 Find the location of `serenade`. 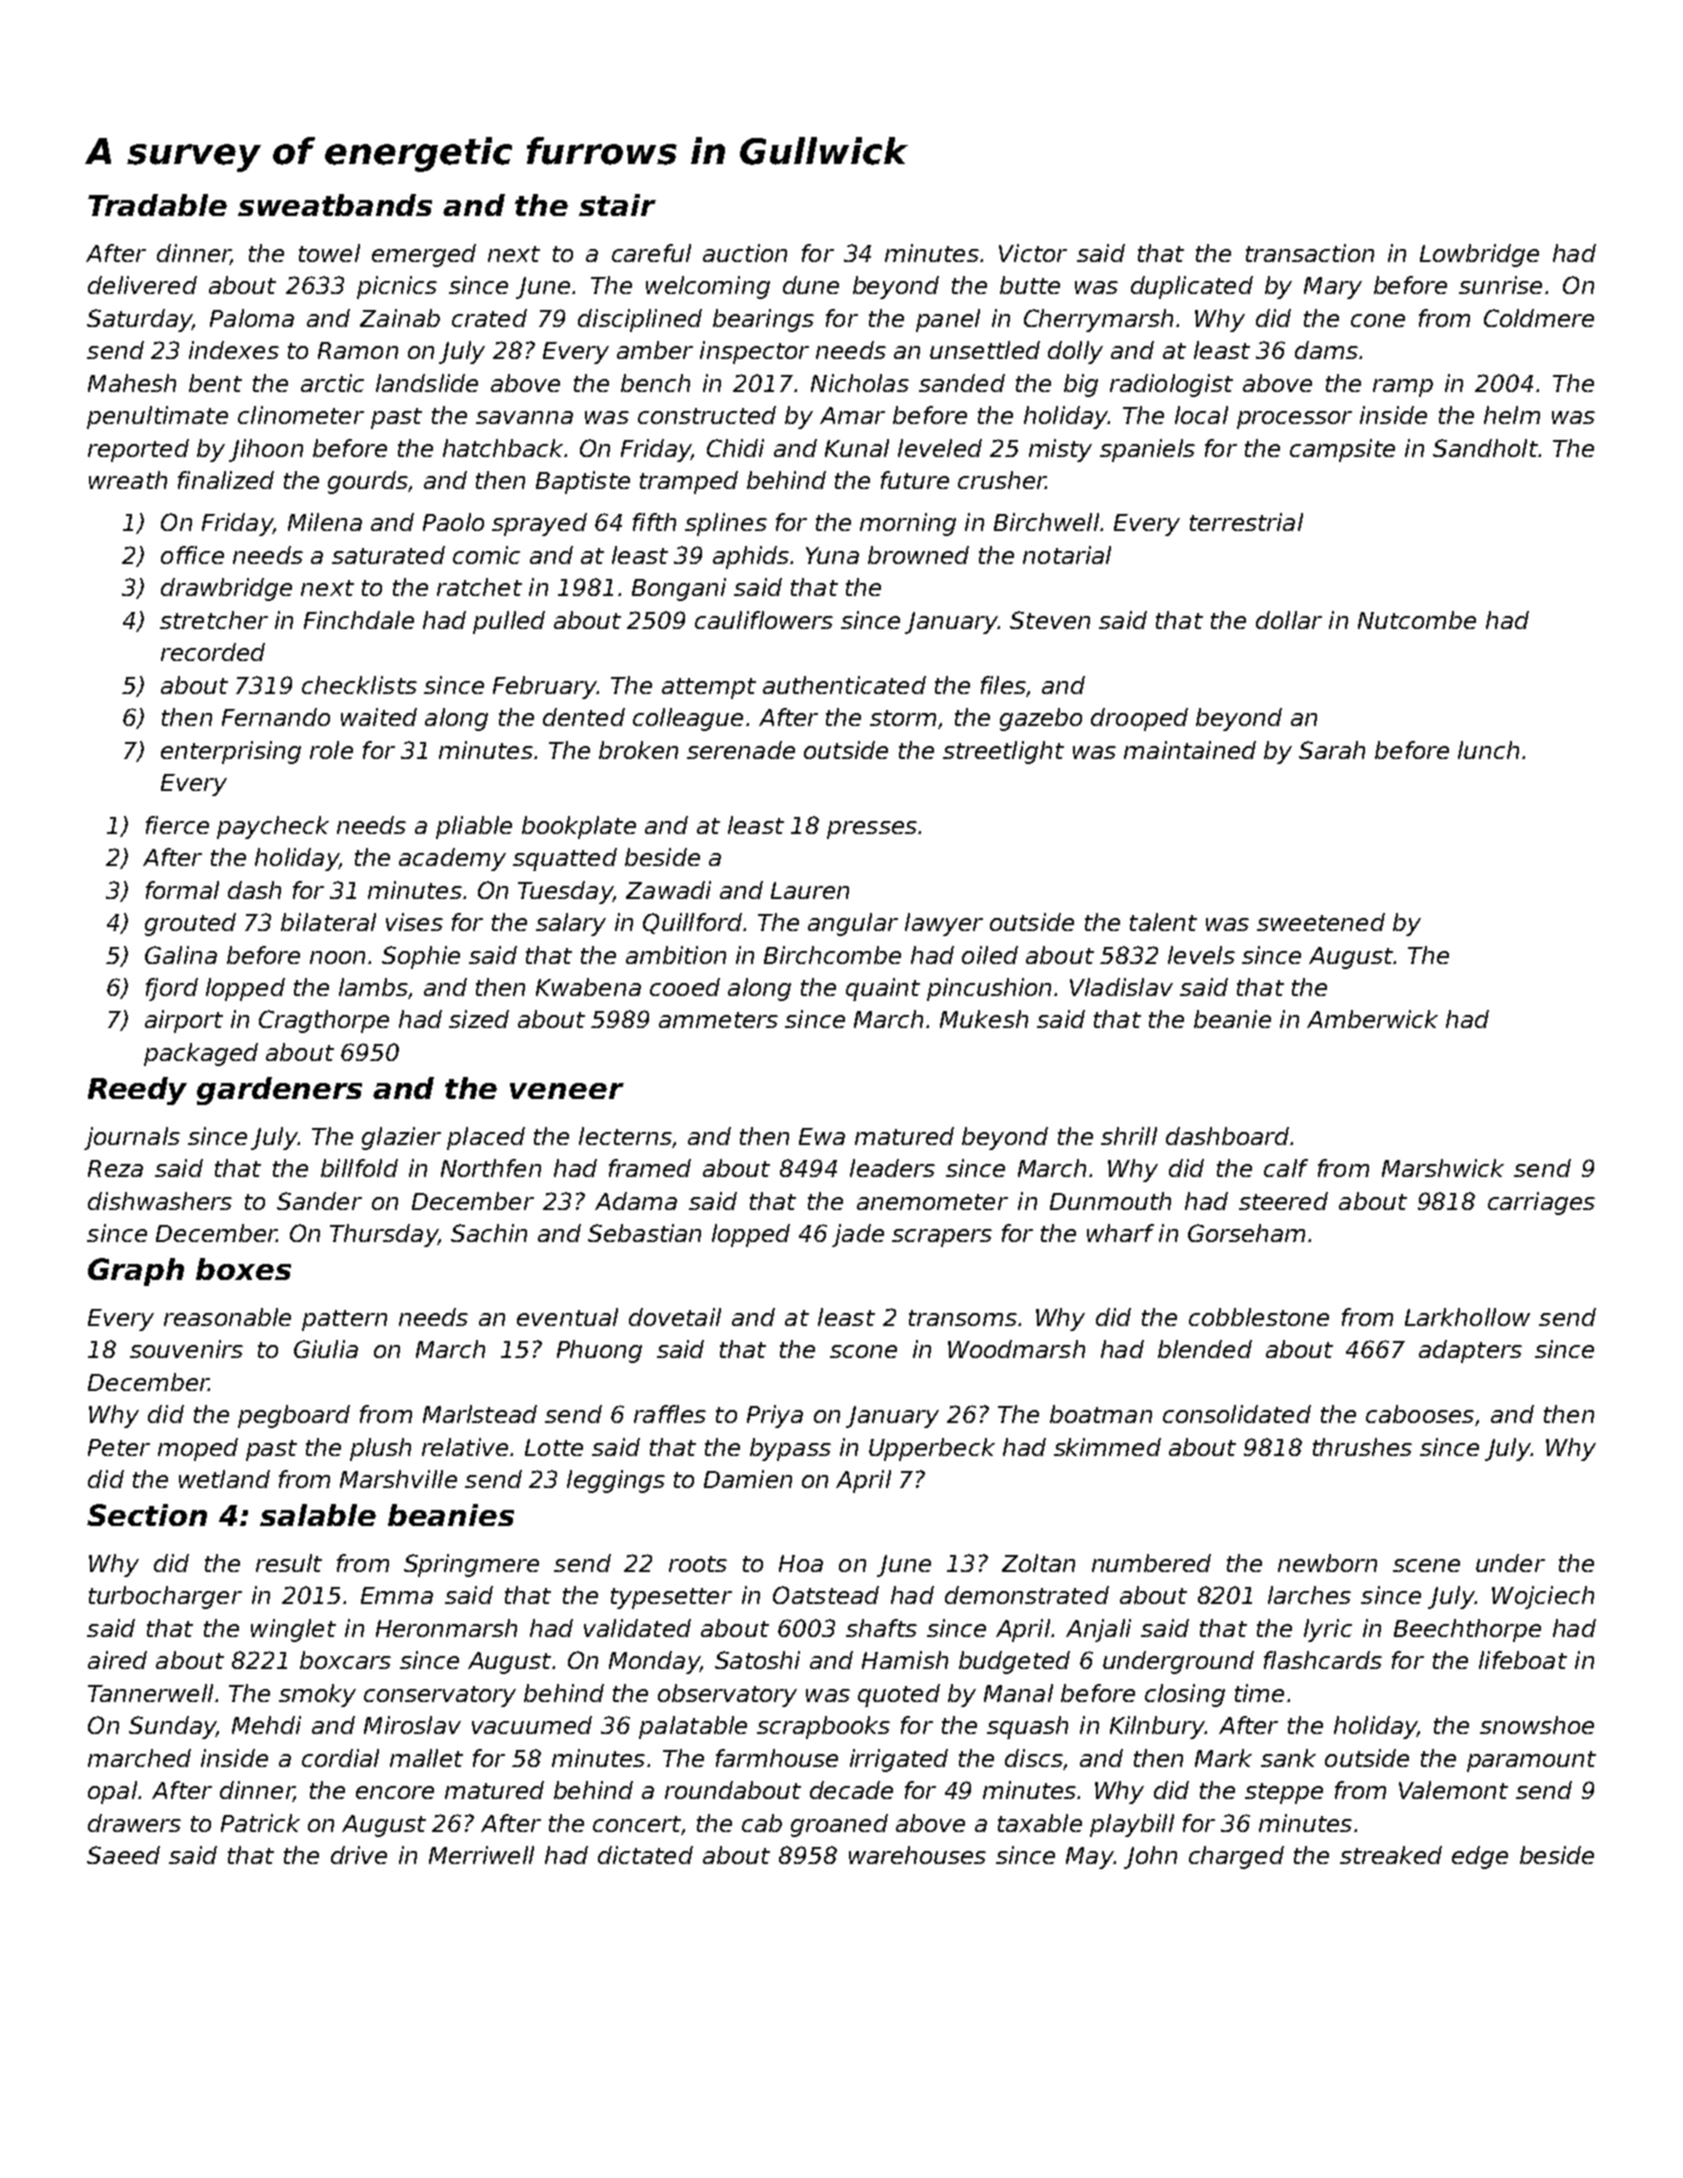

serenade is located at coordinates (741, 750).
